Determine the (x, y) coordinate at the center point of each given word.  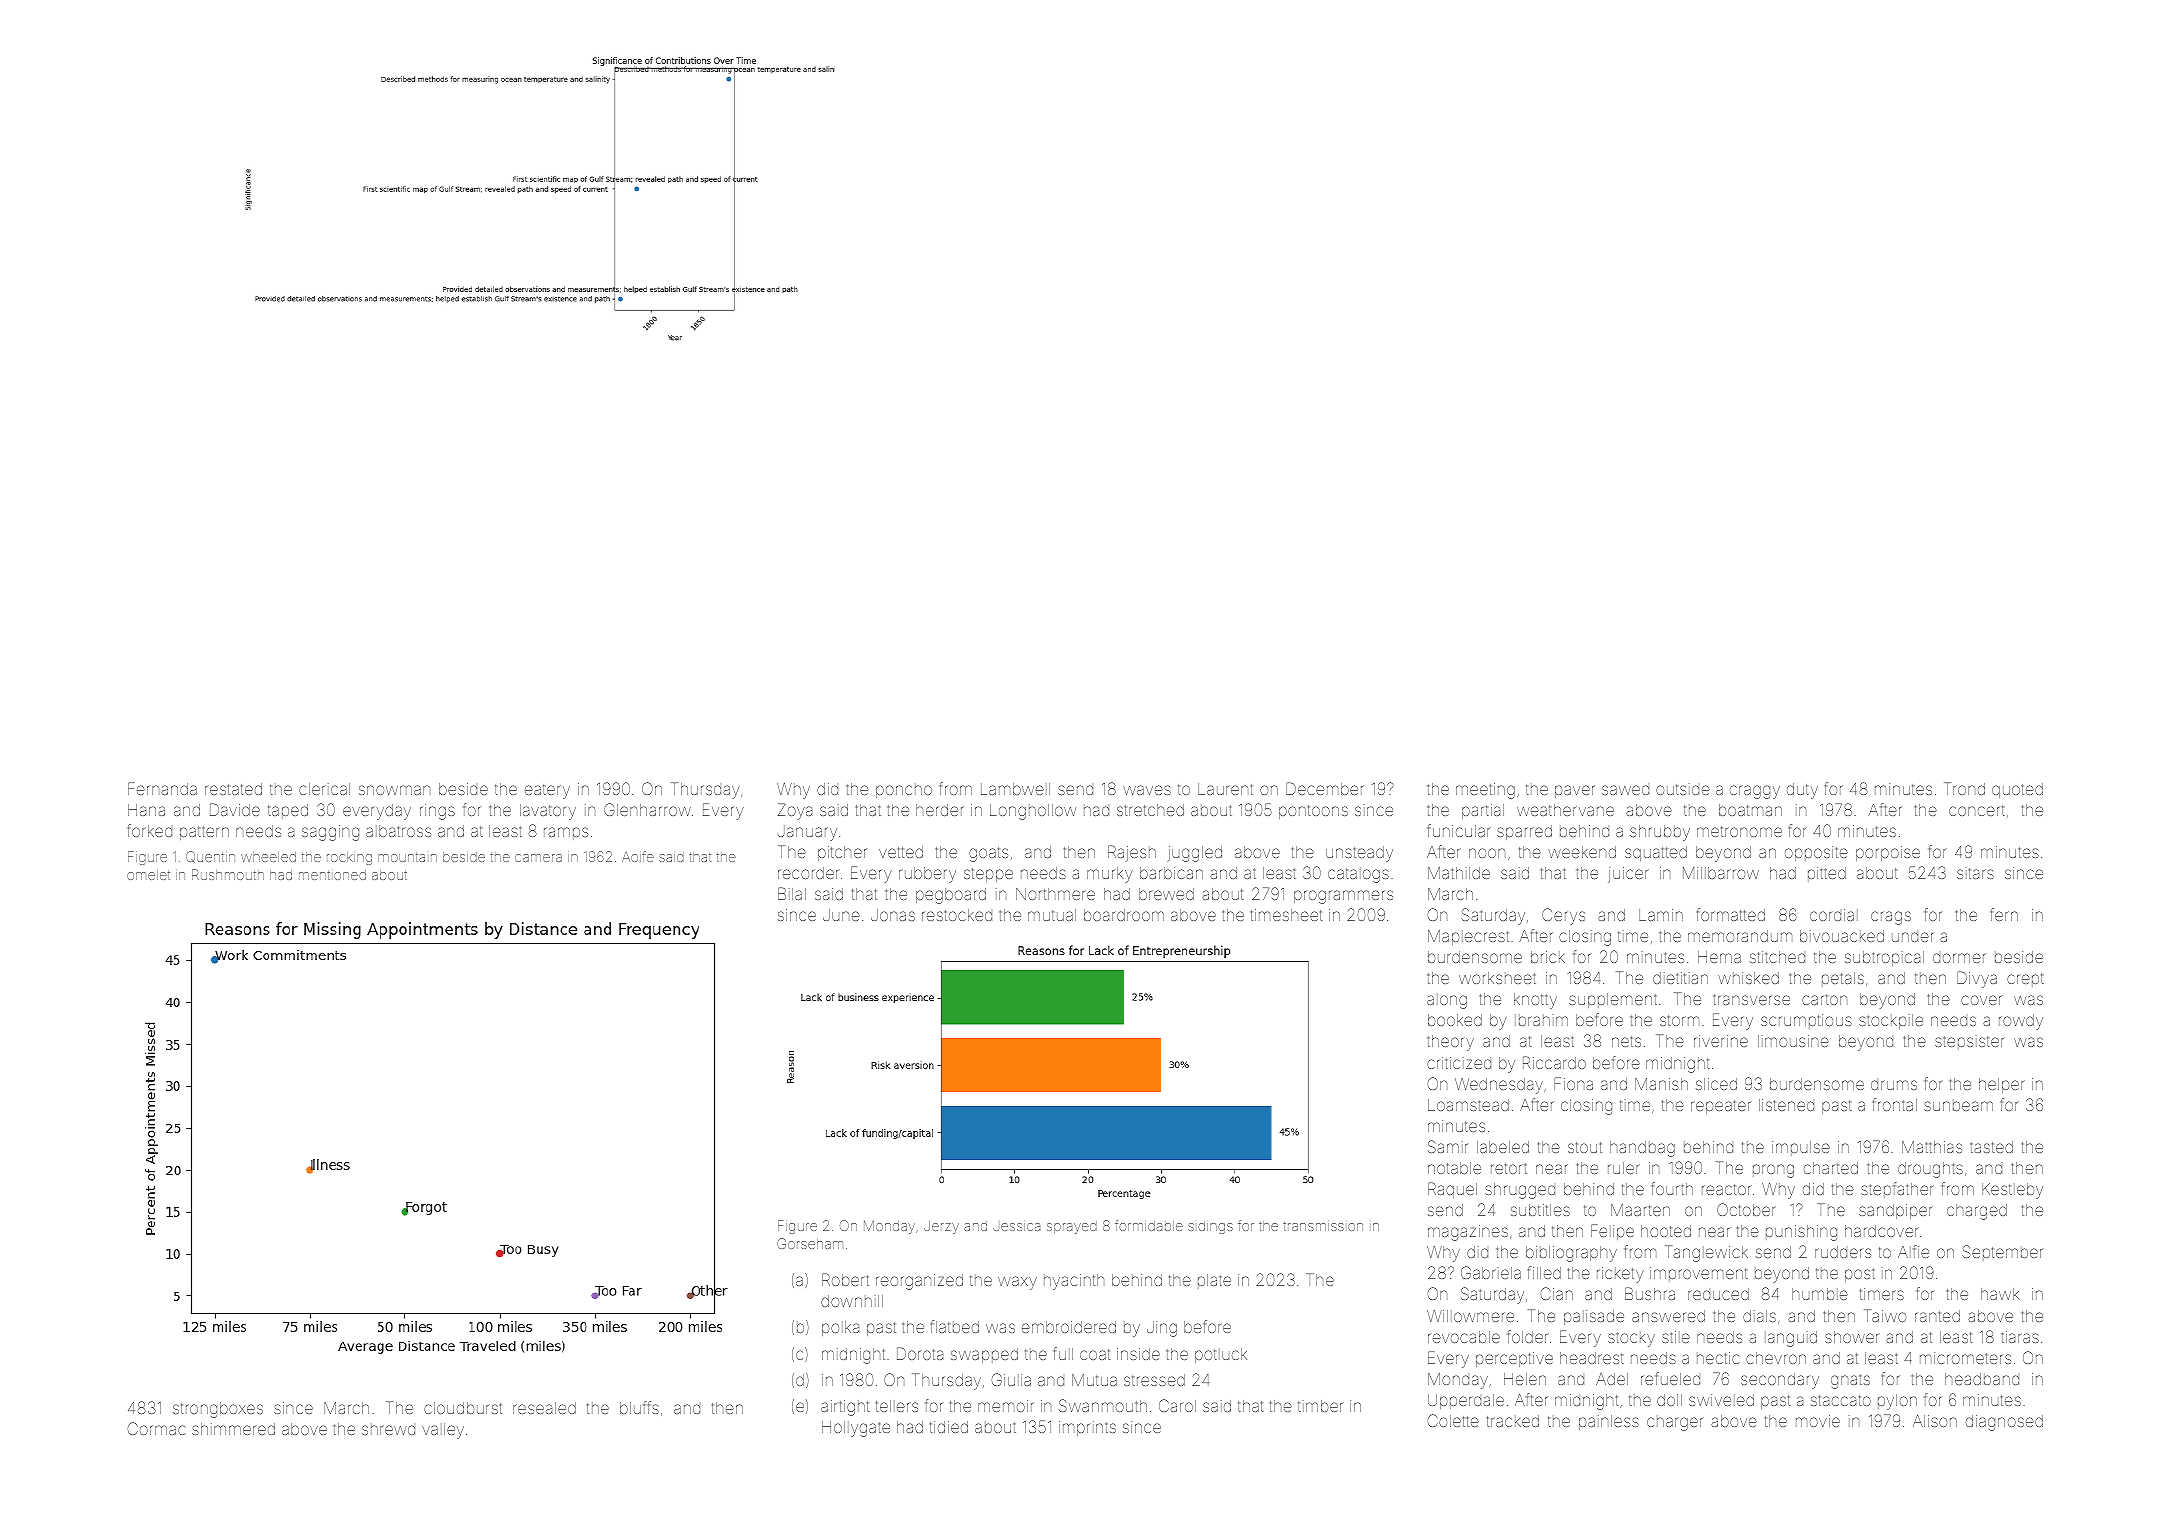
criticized (1459, 1063)
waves (1147, 790)
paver (1574, 791)
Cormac (156, 1428)
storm (1679, 1020)
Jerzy (941, 1227)
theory (1450, 1043)
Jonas (893, 915)
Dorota (920, 1353)
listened (1786, 1105)
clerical (324, 789)
